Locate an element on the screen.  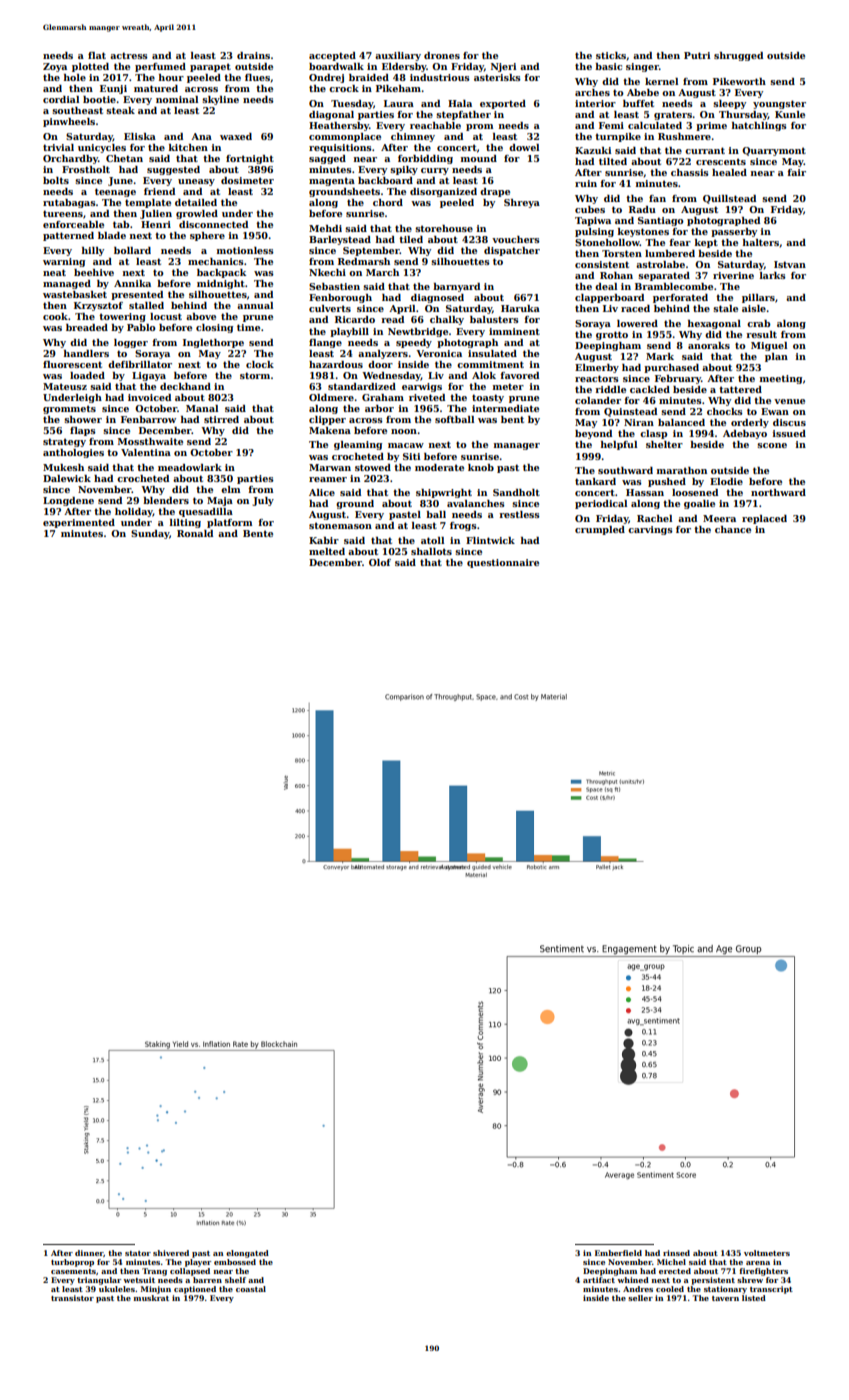
chord is located at coordinates (388, 202).
